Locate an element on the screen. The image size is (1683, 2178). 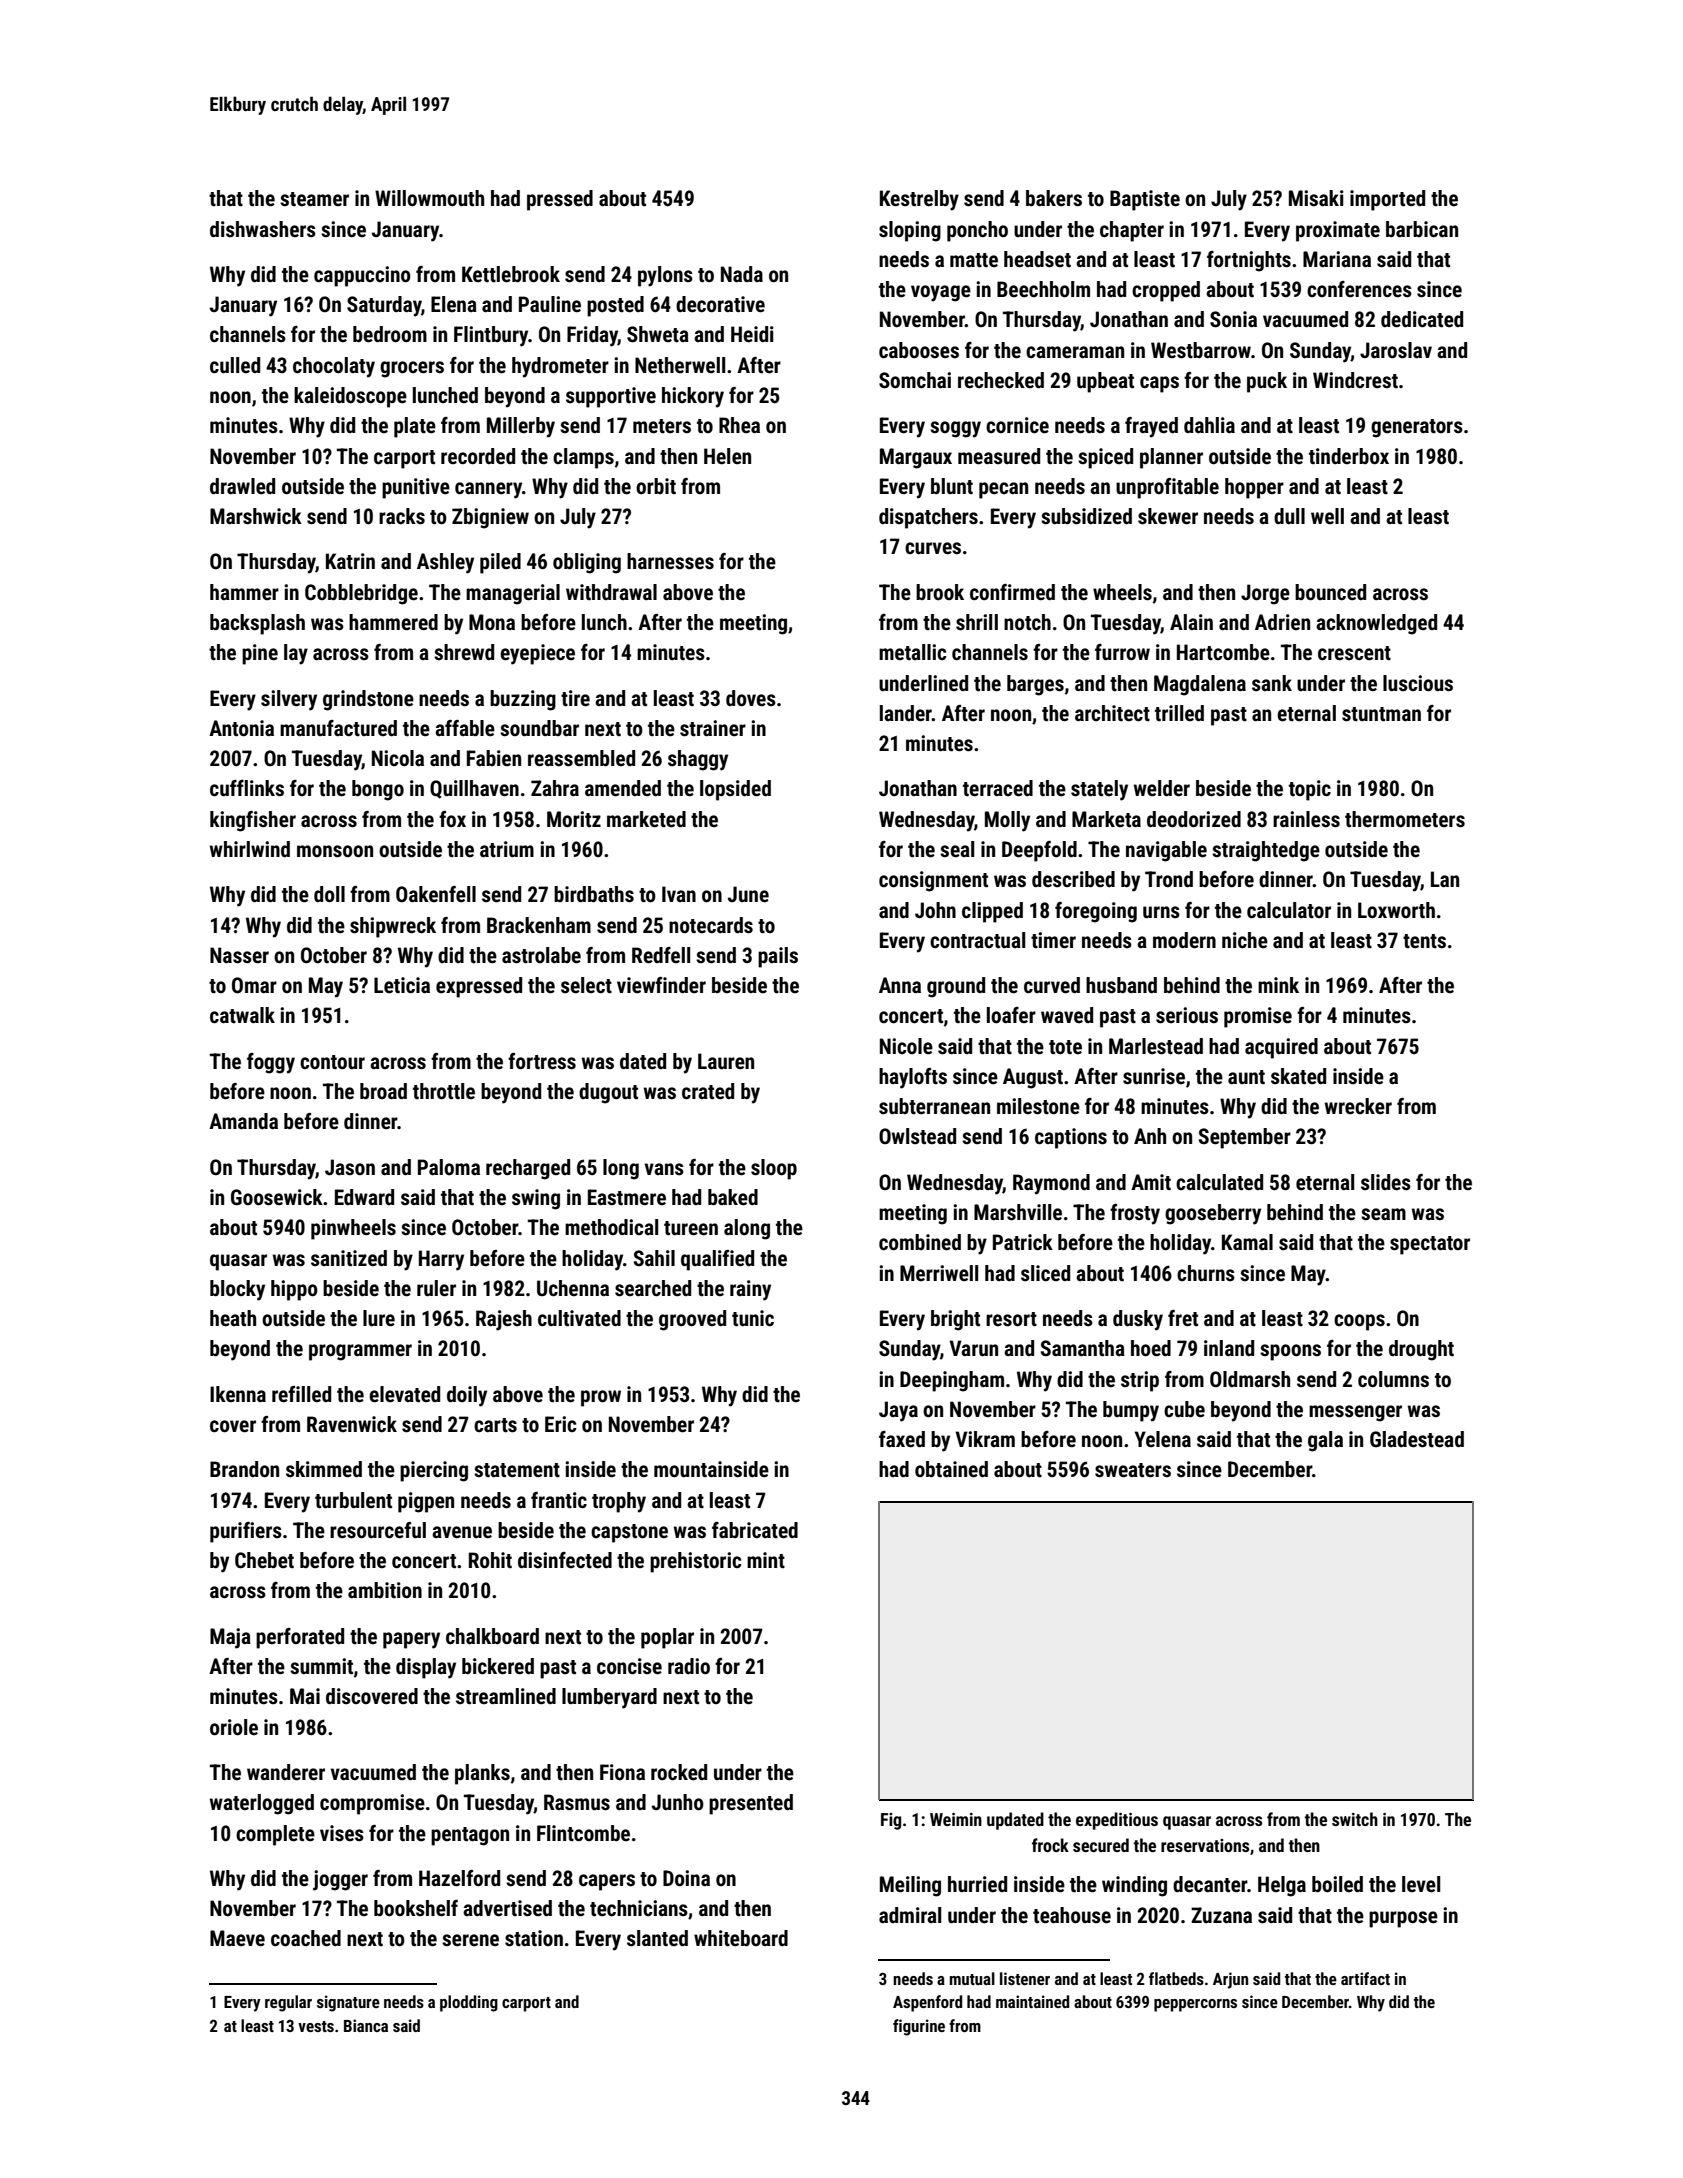
dahlia is located at coordinates (1209, 425).
